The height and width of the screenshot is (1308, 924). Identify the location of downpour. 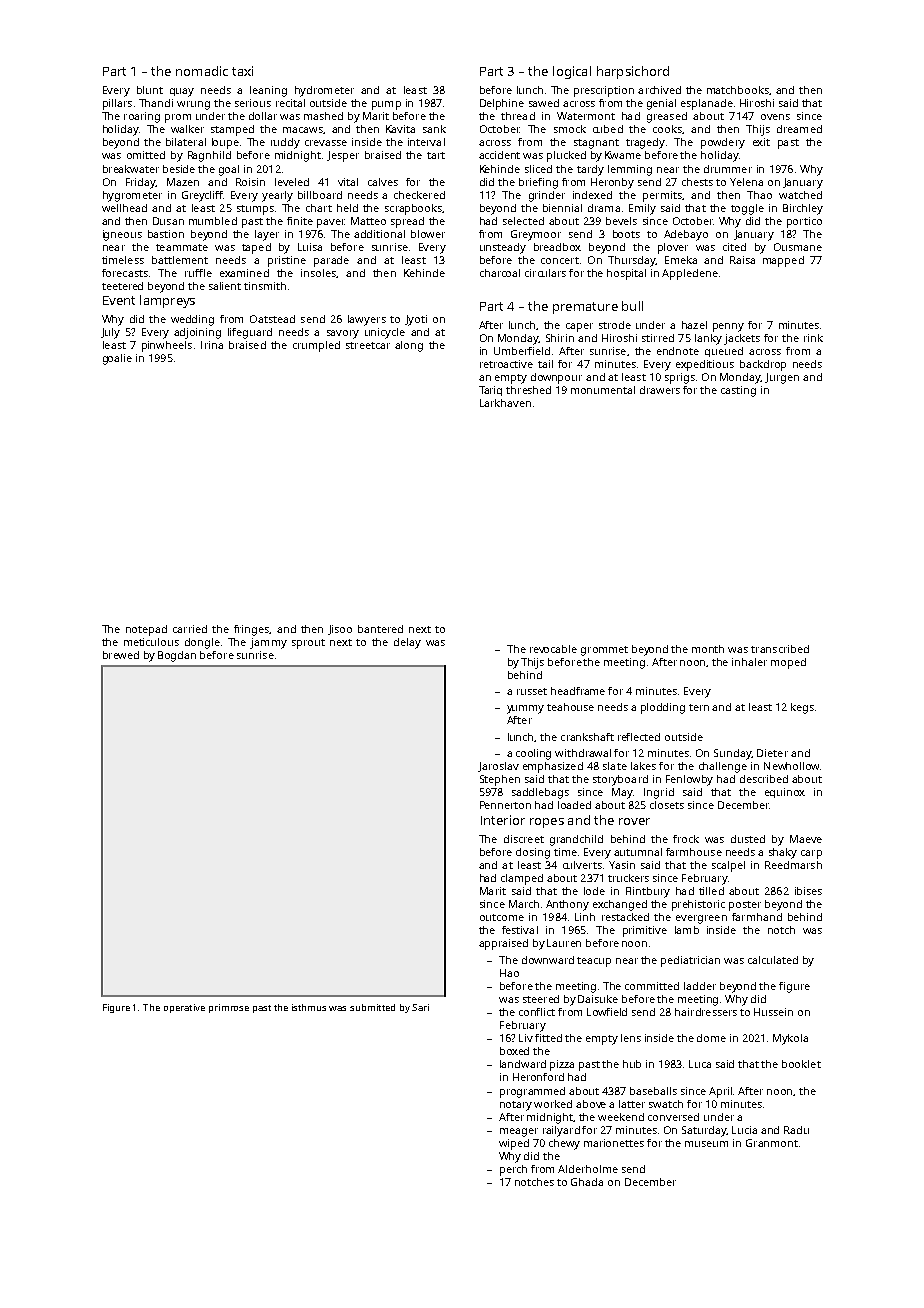
(556, 378).
